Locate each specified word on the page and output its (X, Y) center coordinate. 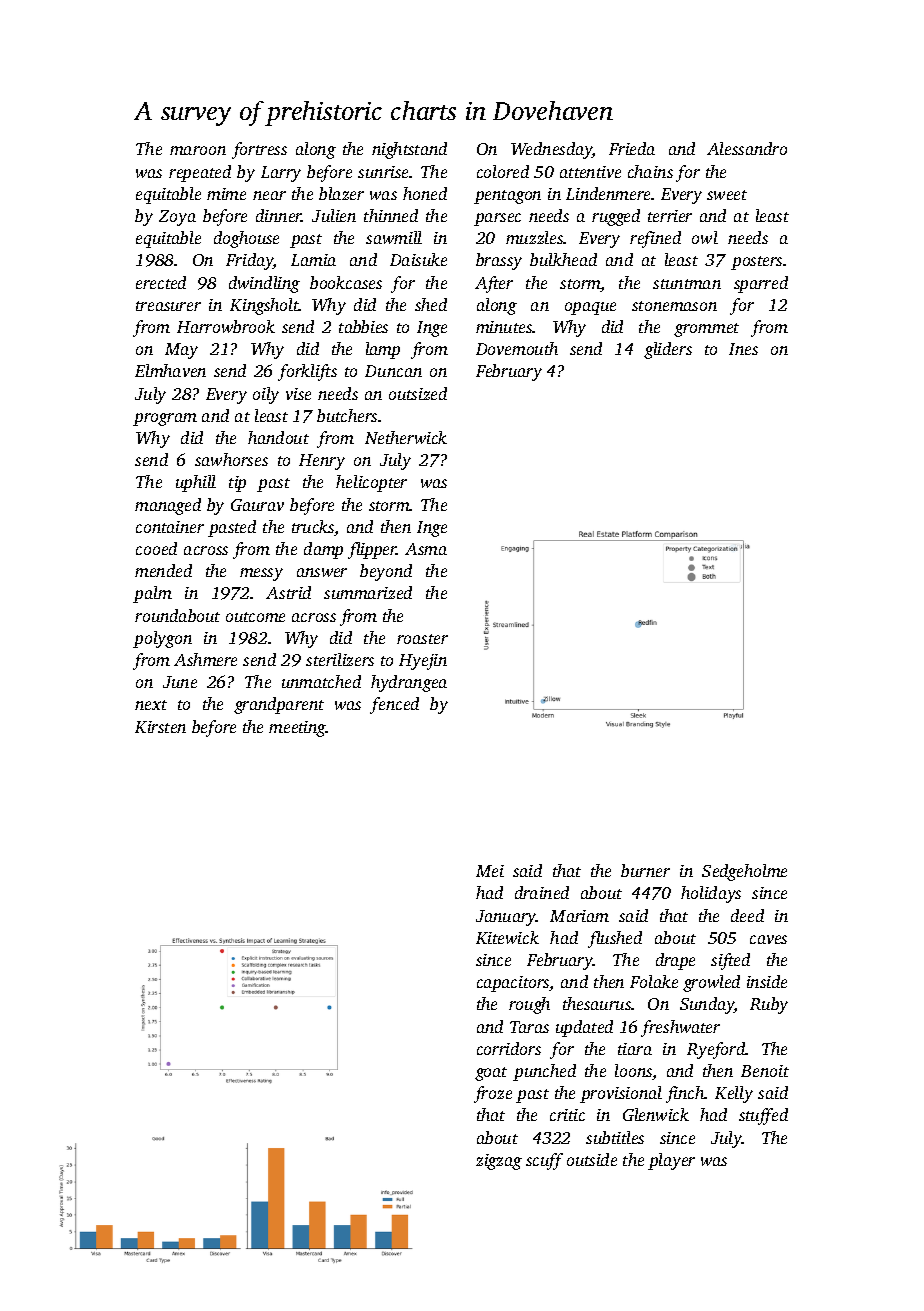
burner (645, 870)
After (494, 284)
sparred (761, 284)
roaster (422, 639)
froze (493, 1094)
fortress (259, 150)
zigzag (499, 1162)
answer (322, 572)
